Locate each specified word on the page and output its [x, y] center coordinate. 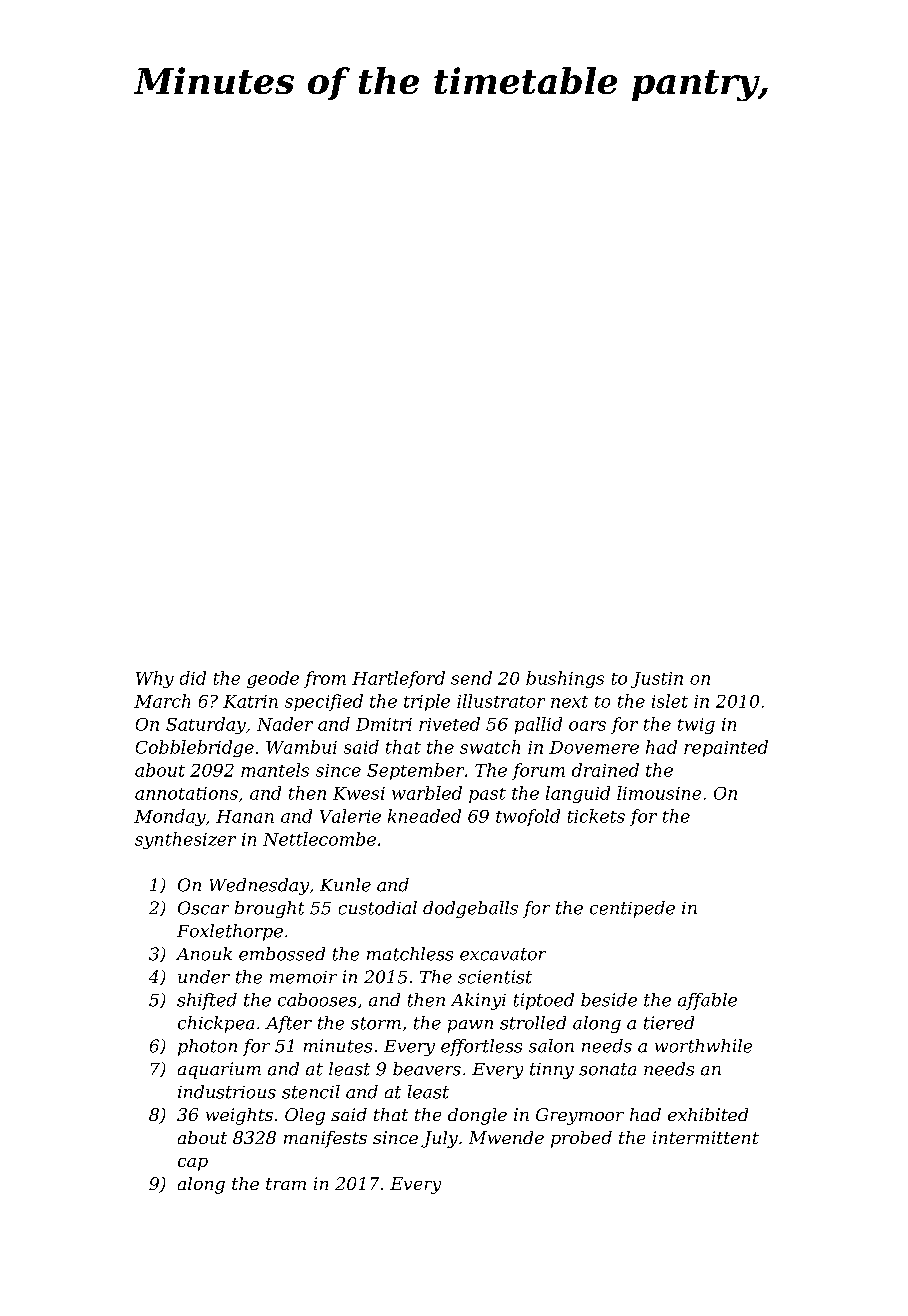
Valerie [350, 816]
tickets [596, 816]
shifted [207, 1001]
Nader [285, 724]
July [439, 1139]
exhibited [708, 1114]
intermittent [706, 1137]
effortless [481, 1047]
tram [286, 1184]
